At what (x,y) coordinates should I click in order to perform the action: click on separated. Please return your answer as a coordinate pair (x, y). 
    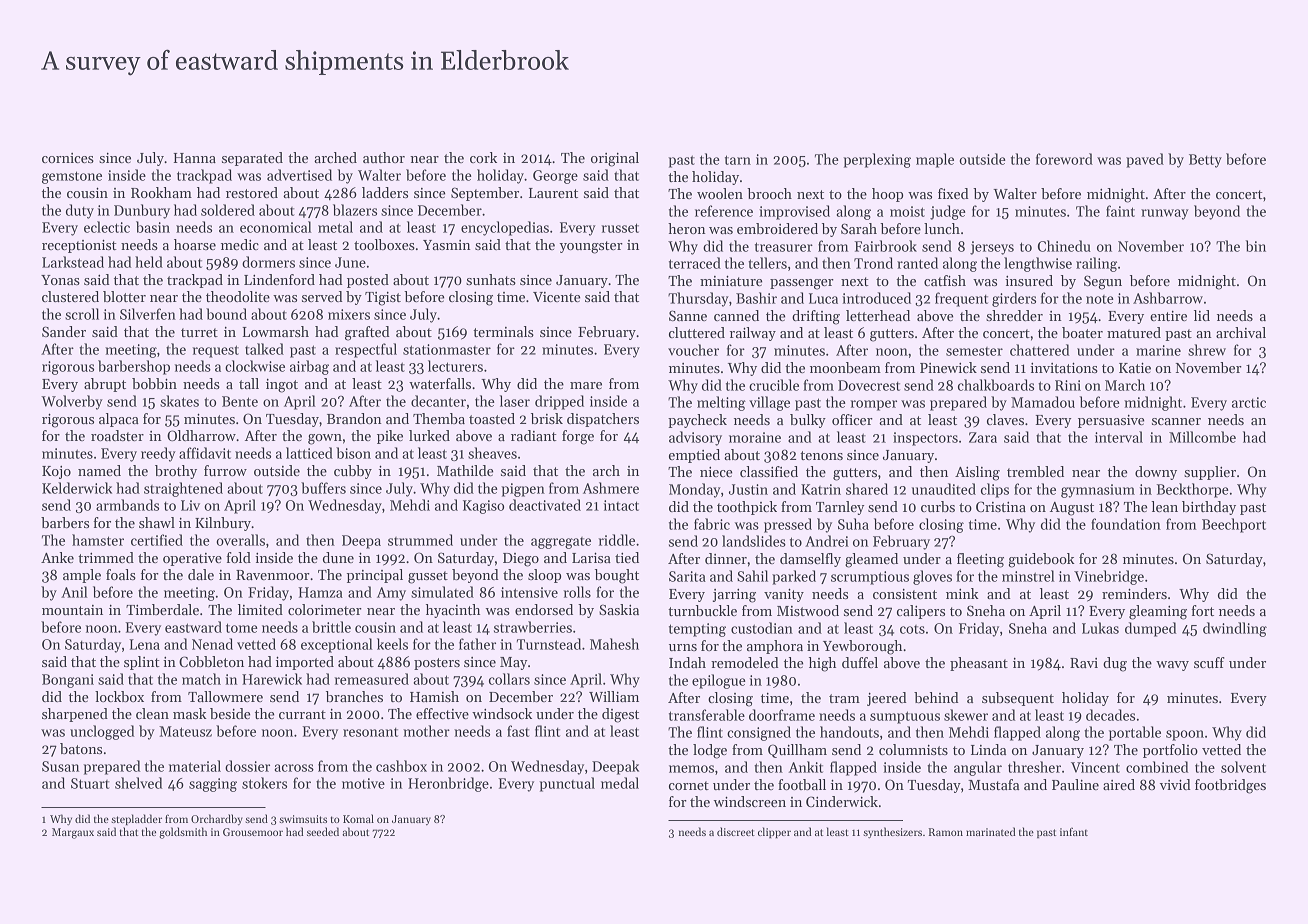
    Looking at the image, I should click on (252, 159).
